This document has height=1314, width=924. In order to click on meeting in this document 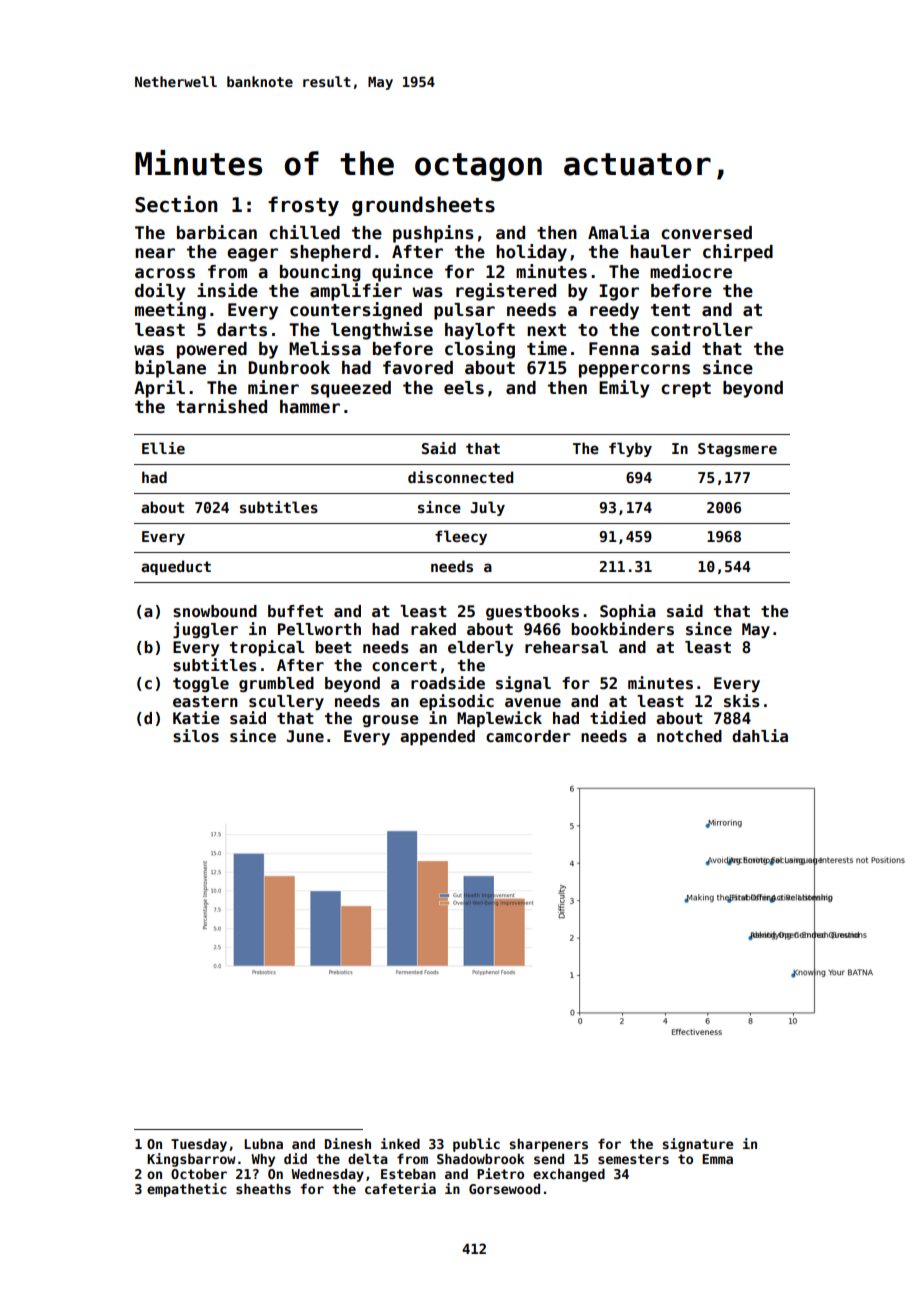, I will do `click(170, 311)`.
